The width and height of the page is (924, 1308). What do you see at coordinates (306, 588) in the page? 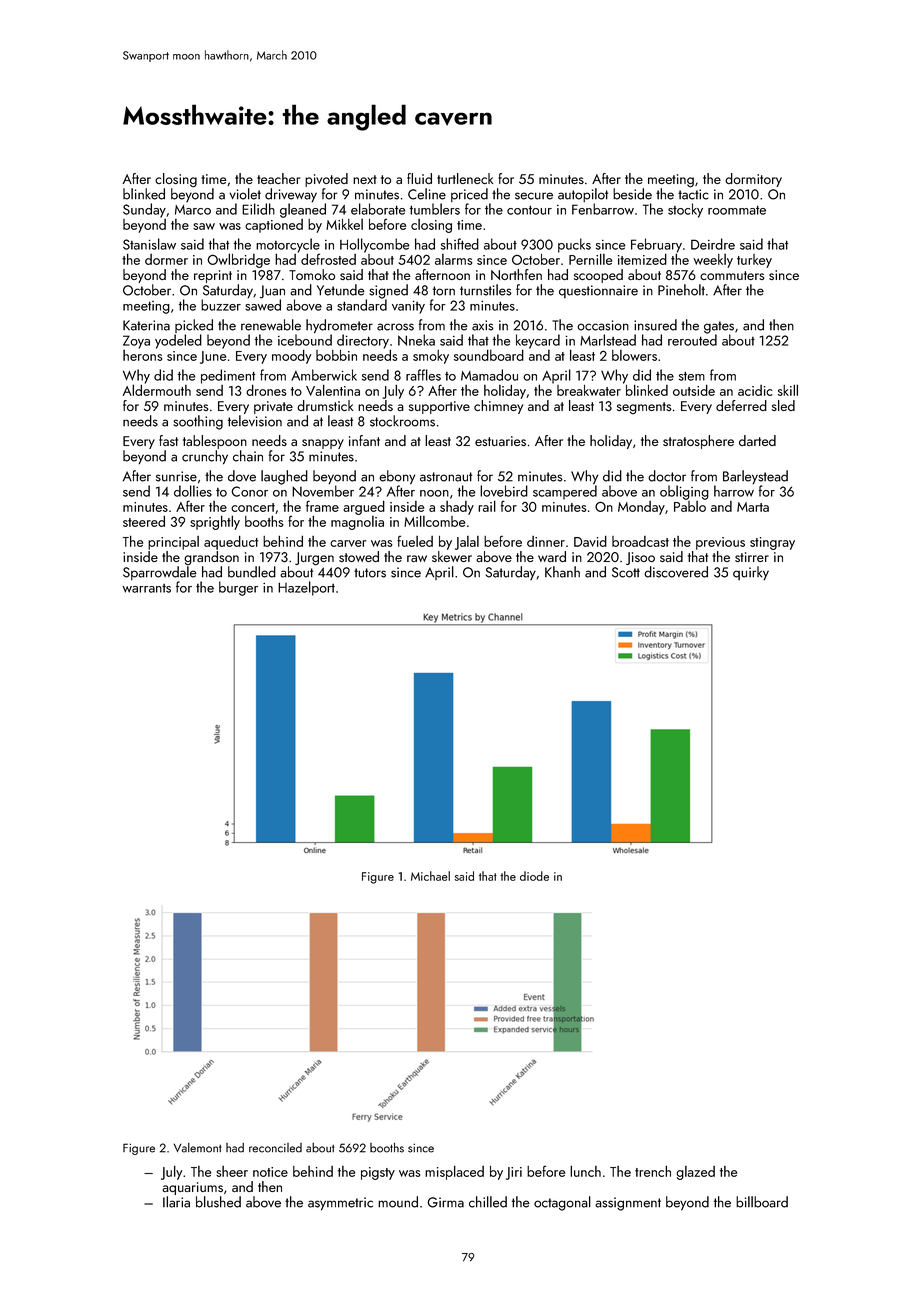
I see `Hazelport` at bounding box center [306, 588].
